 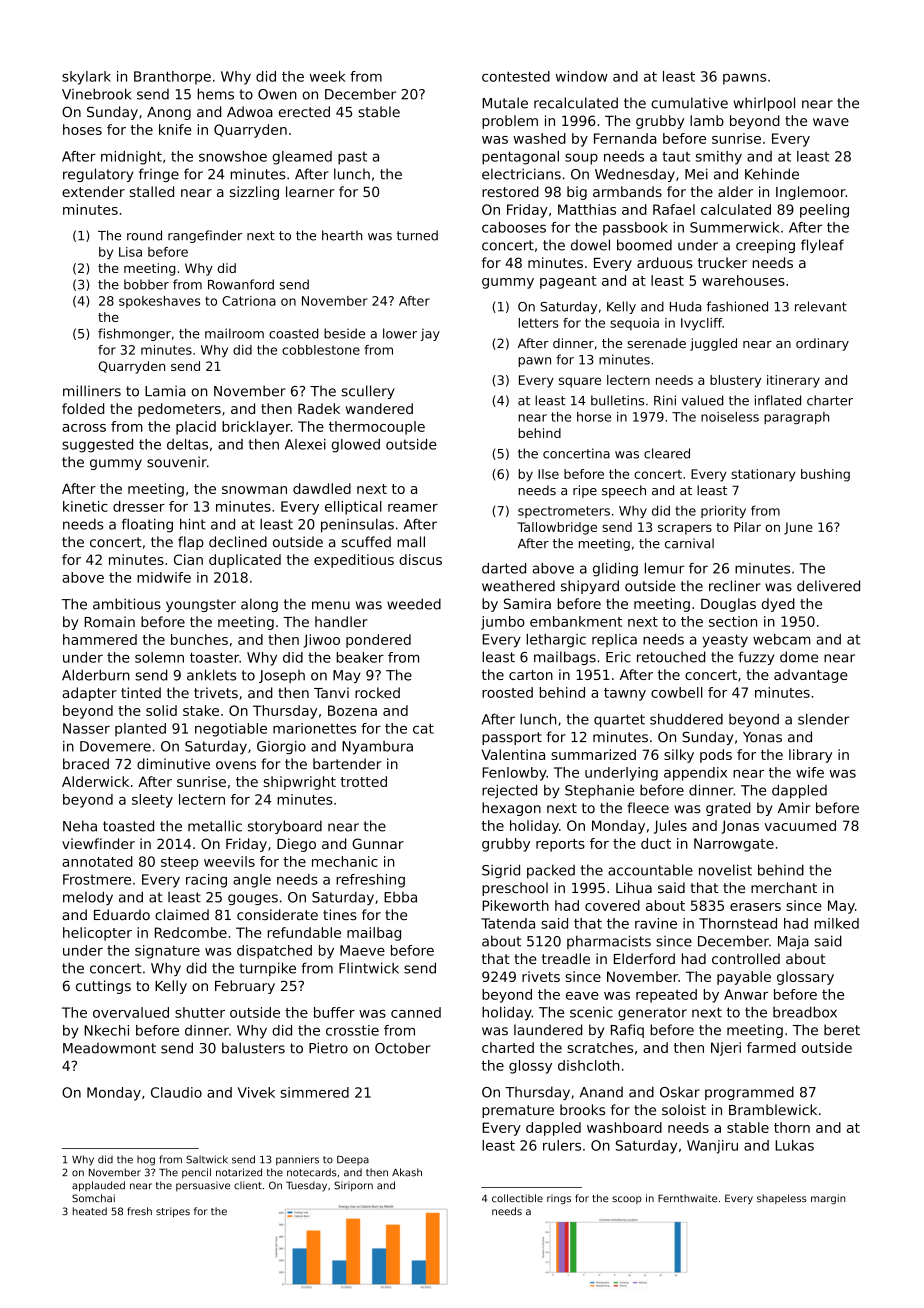 I want to click on negotiable, so click(x=231, y=730).
